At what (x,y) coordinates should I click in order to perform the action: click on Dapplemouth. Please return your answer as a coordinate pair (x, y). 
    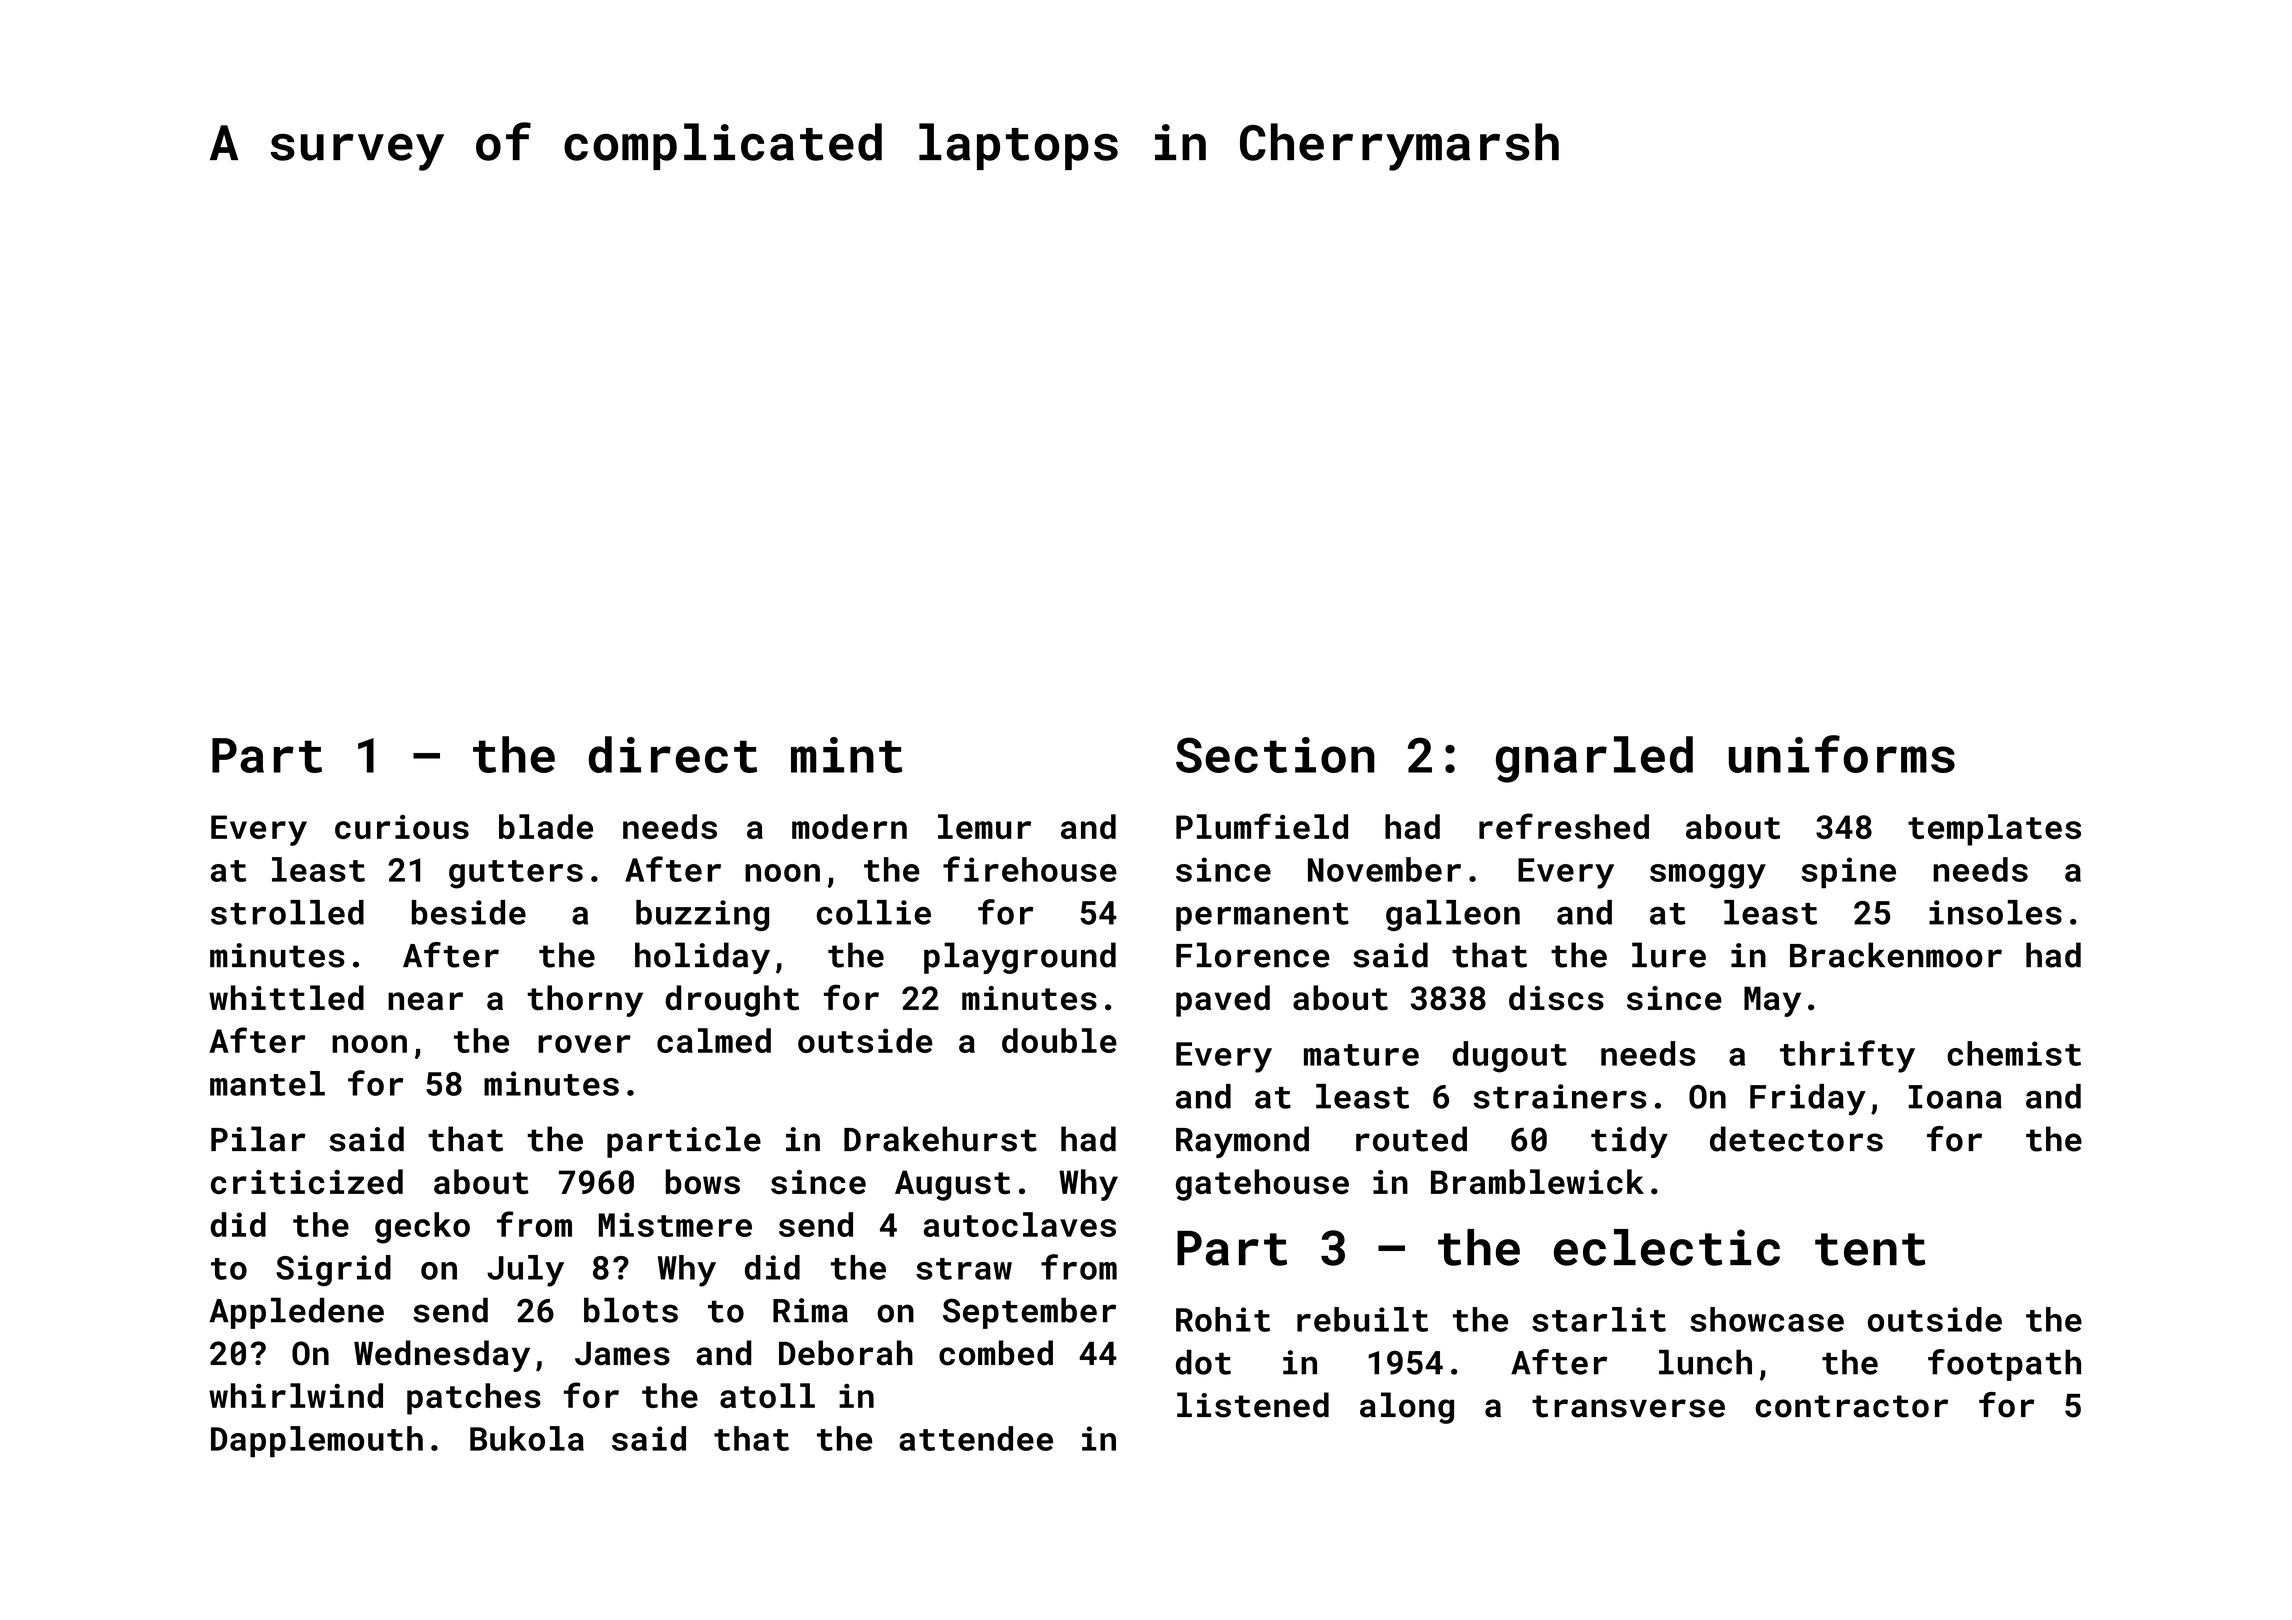
    Looking at the image, I should click on (317, 1441).
